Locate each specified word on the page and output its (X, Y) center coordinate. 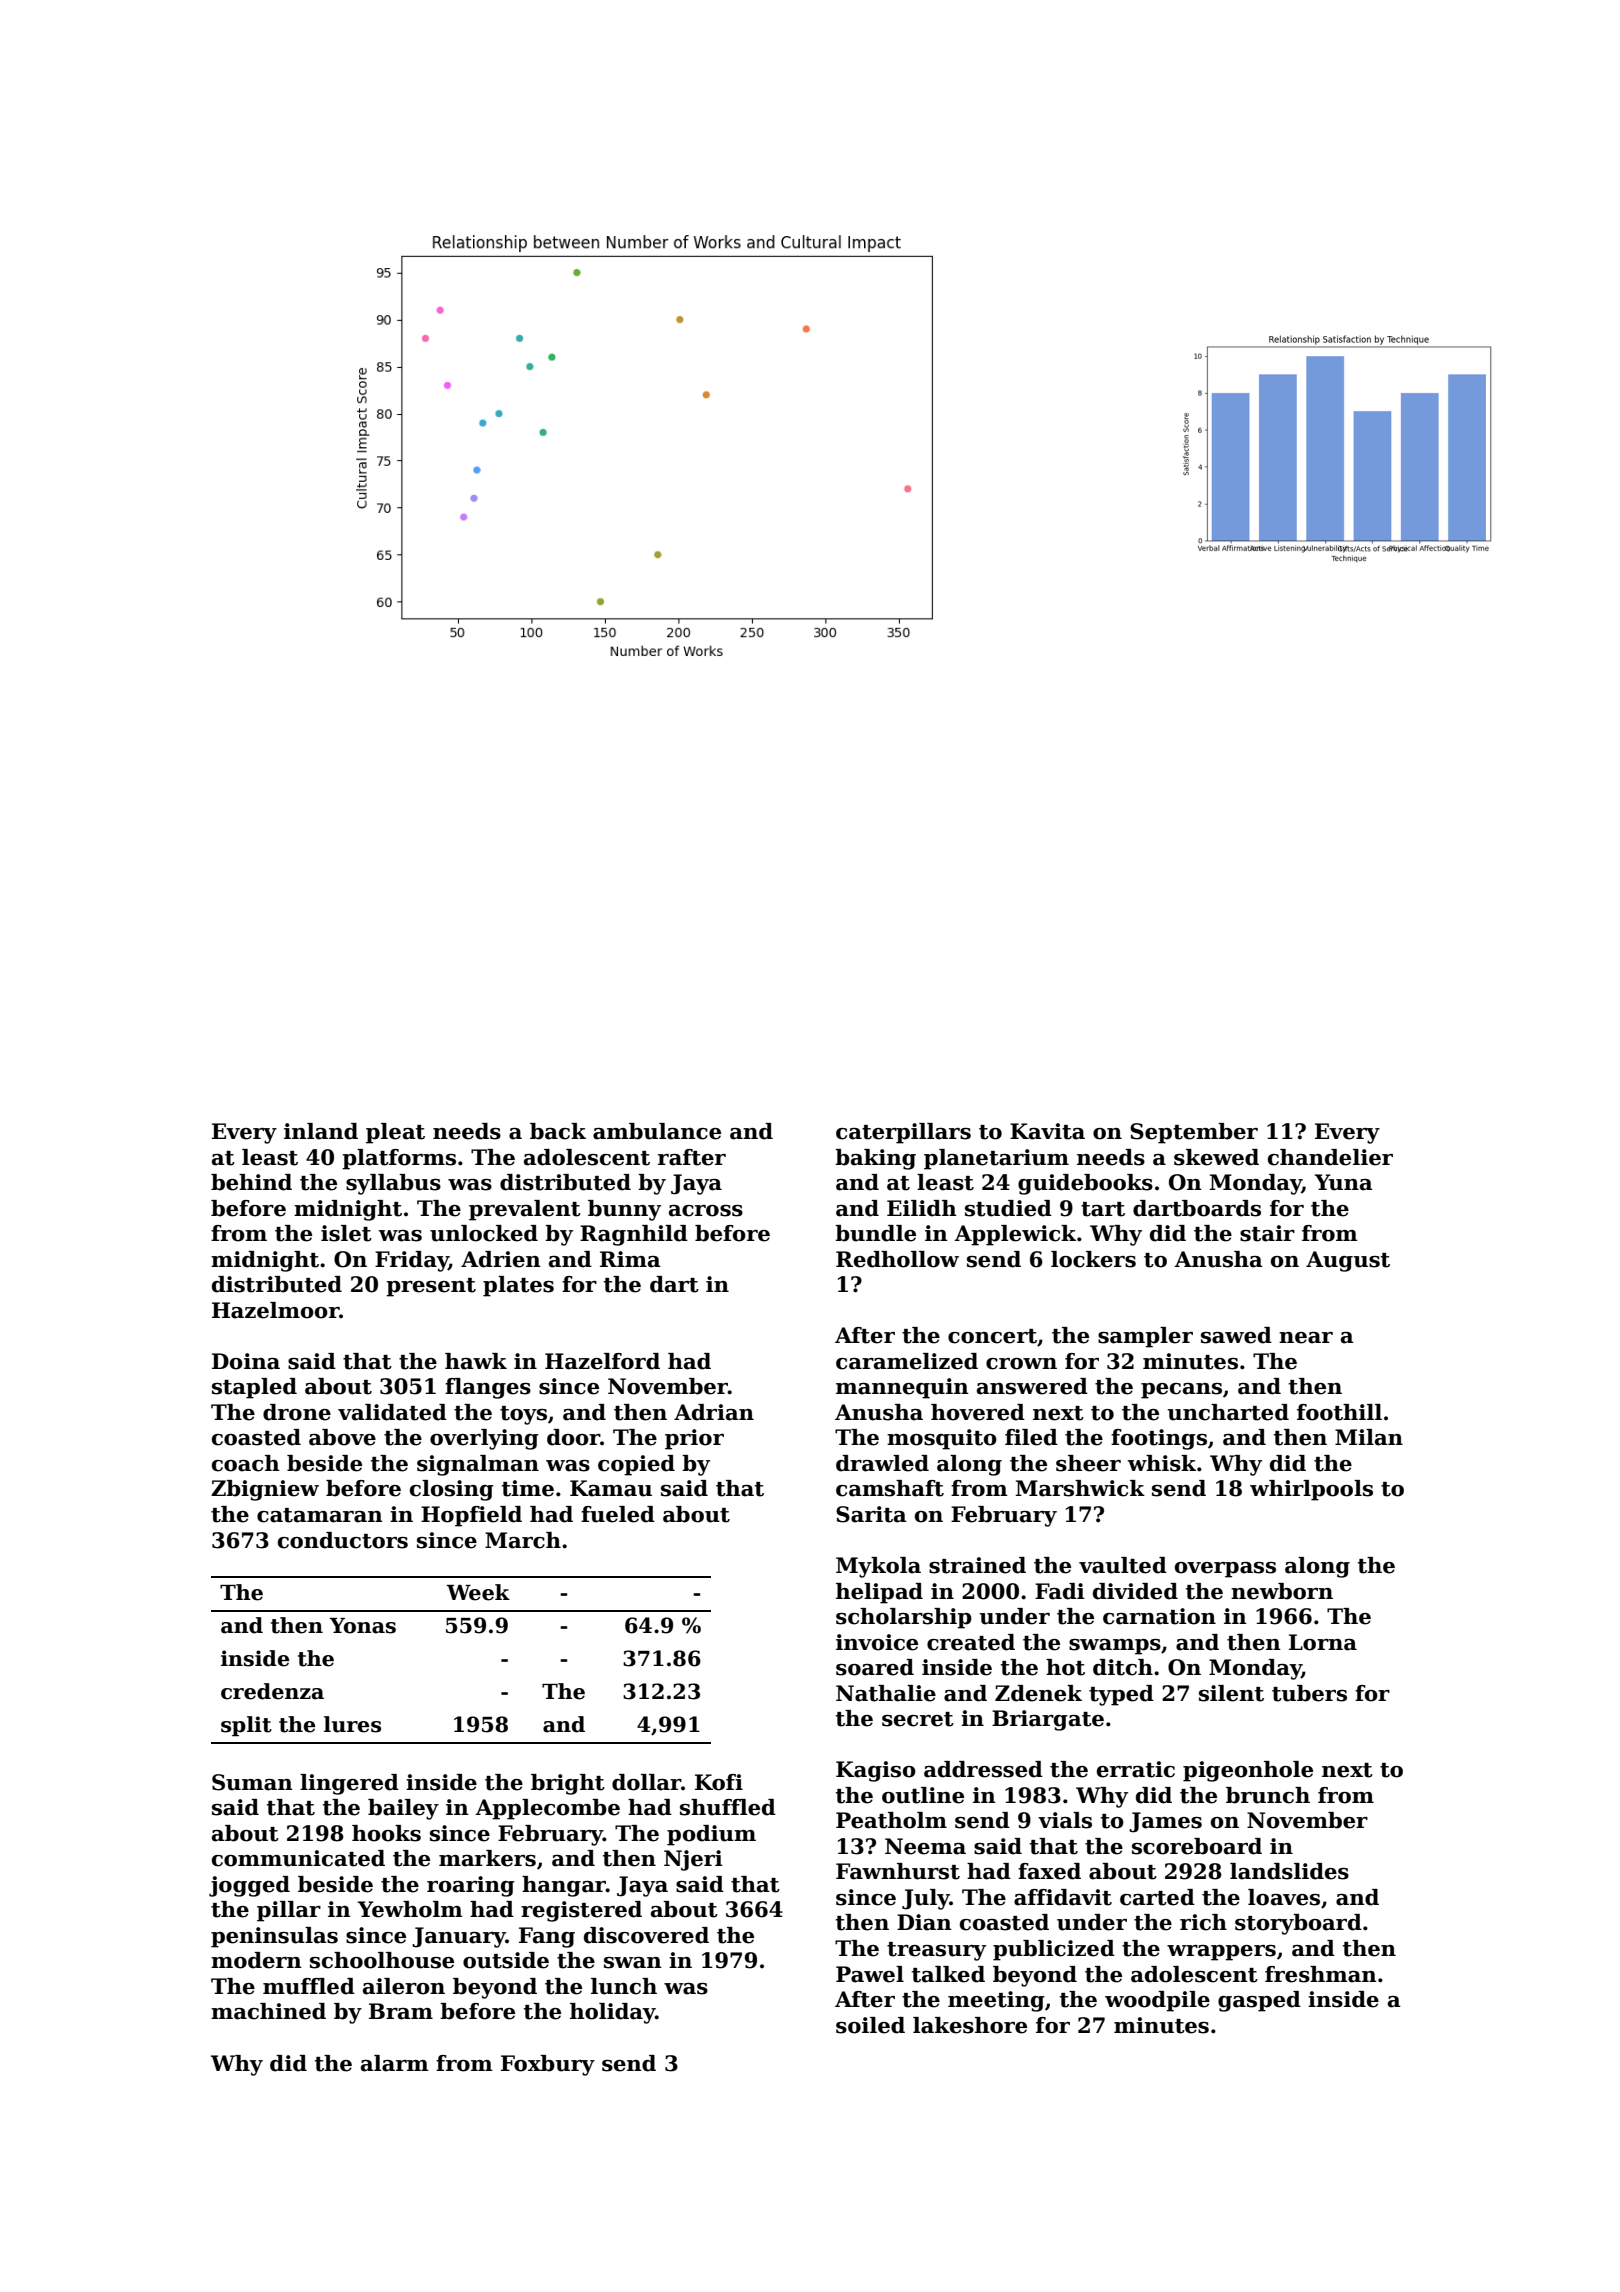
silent (1231, 1693)
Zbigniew (265, 1490)
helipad (879, 1593)
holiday (612, 2013)
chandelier (1330, 1157)
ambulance (657, 1131)
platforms (399, 1159)
